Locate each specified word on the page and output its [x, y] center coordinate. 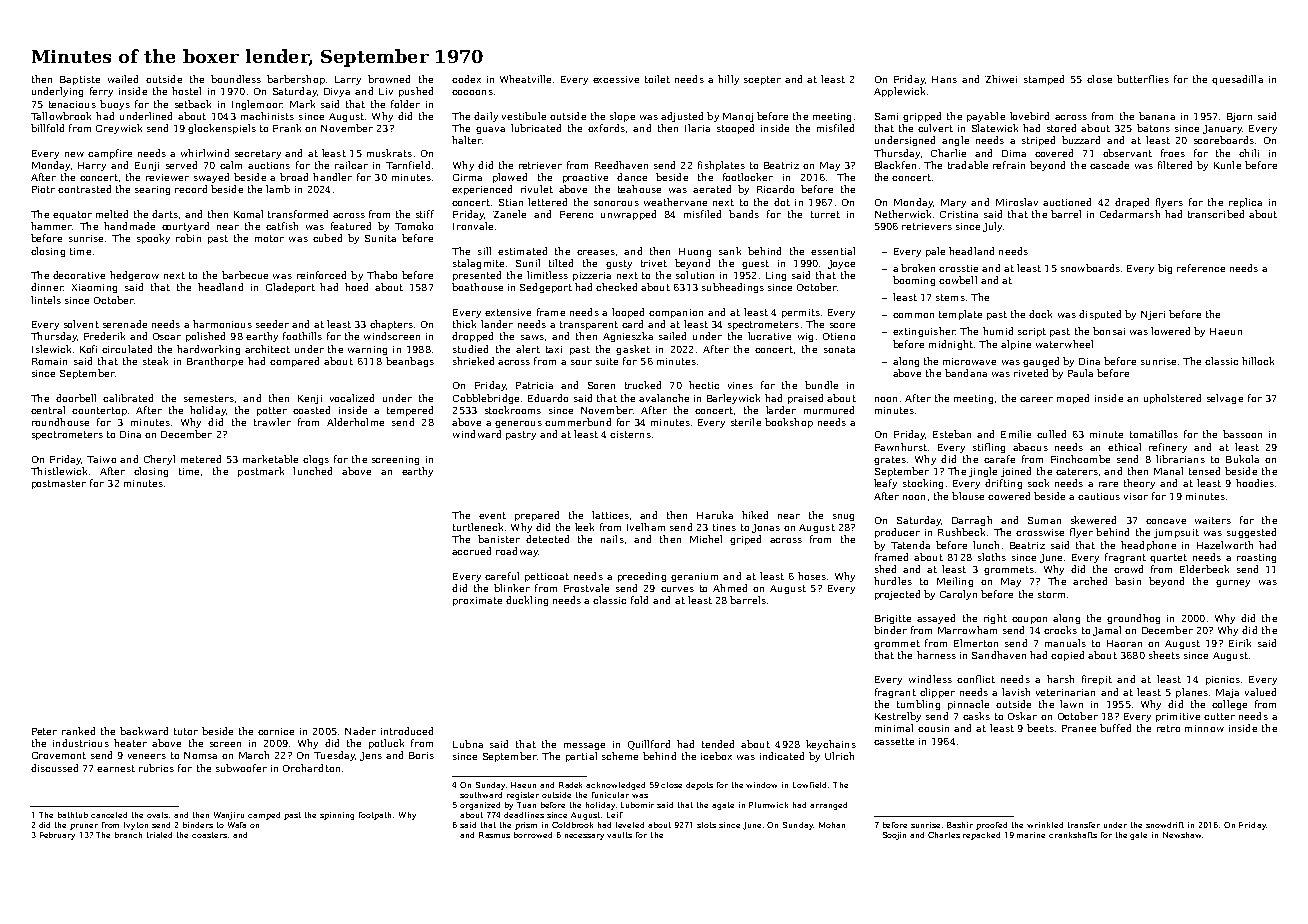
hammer [51, 226]
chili [1249, 153]
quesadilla [1237, 80]
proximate [477, 601]
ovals [157, 815]
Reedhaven [621, 165]
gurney [1233, 583]
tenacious [72, 104]
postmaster [59, 484]
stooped [735, 129]
